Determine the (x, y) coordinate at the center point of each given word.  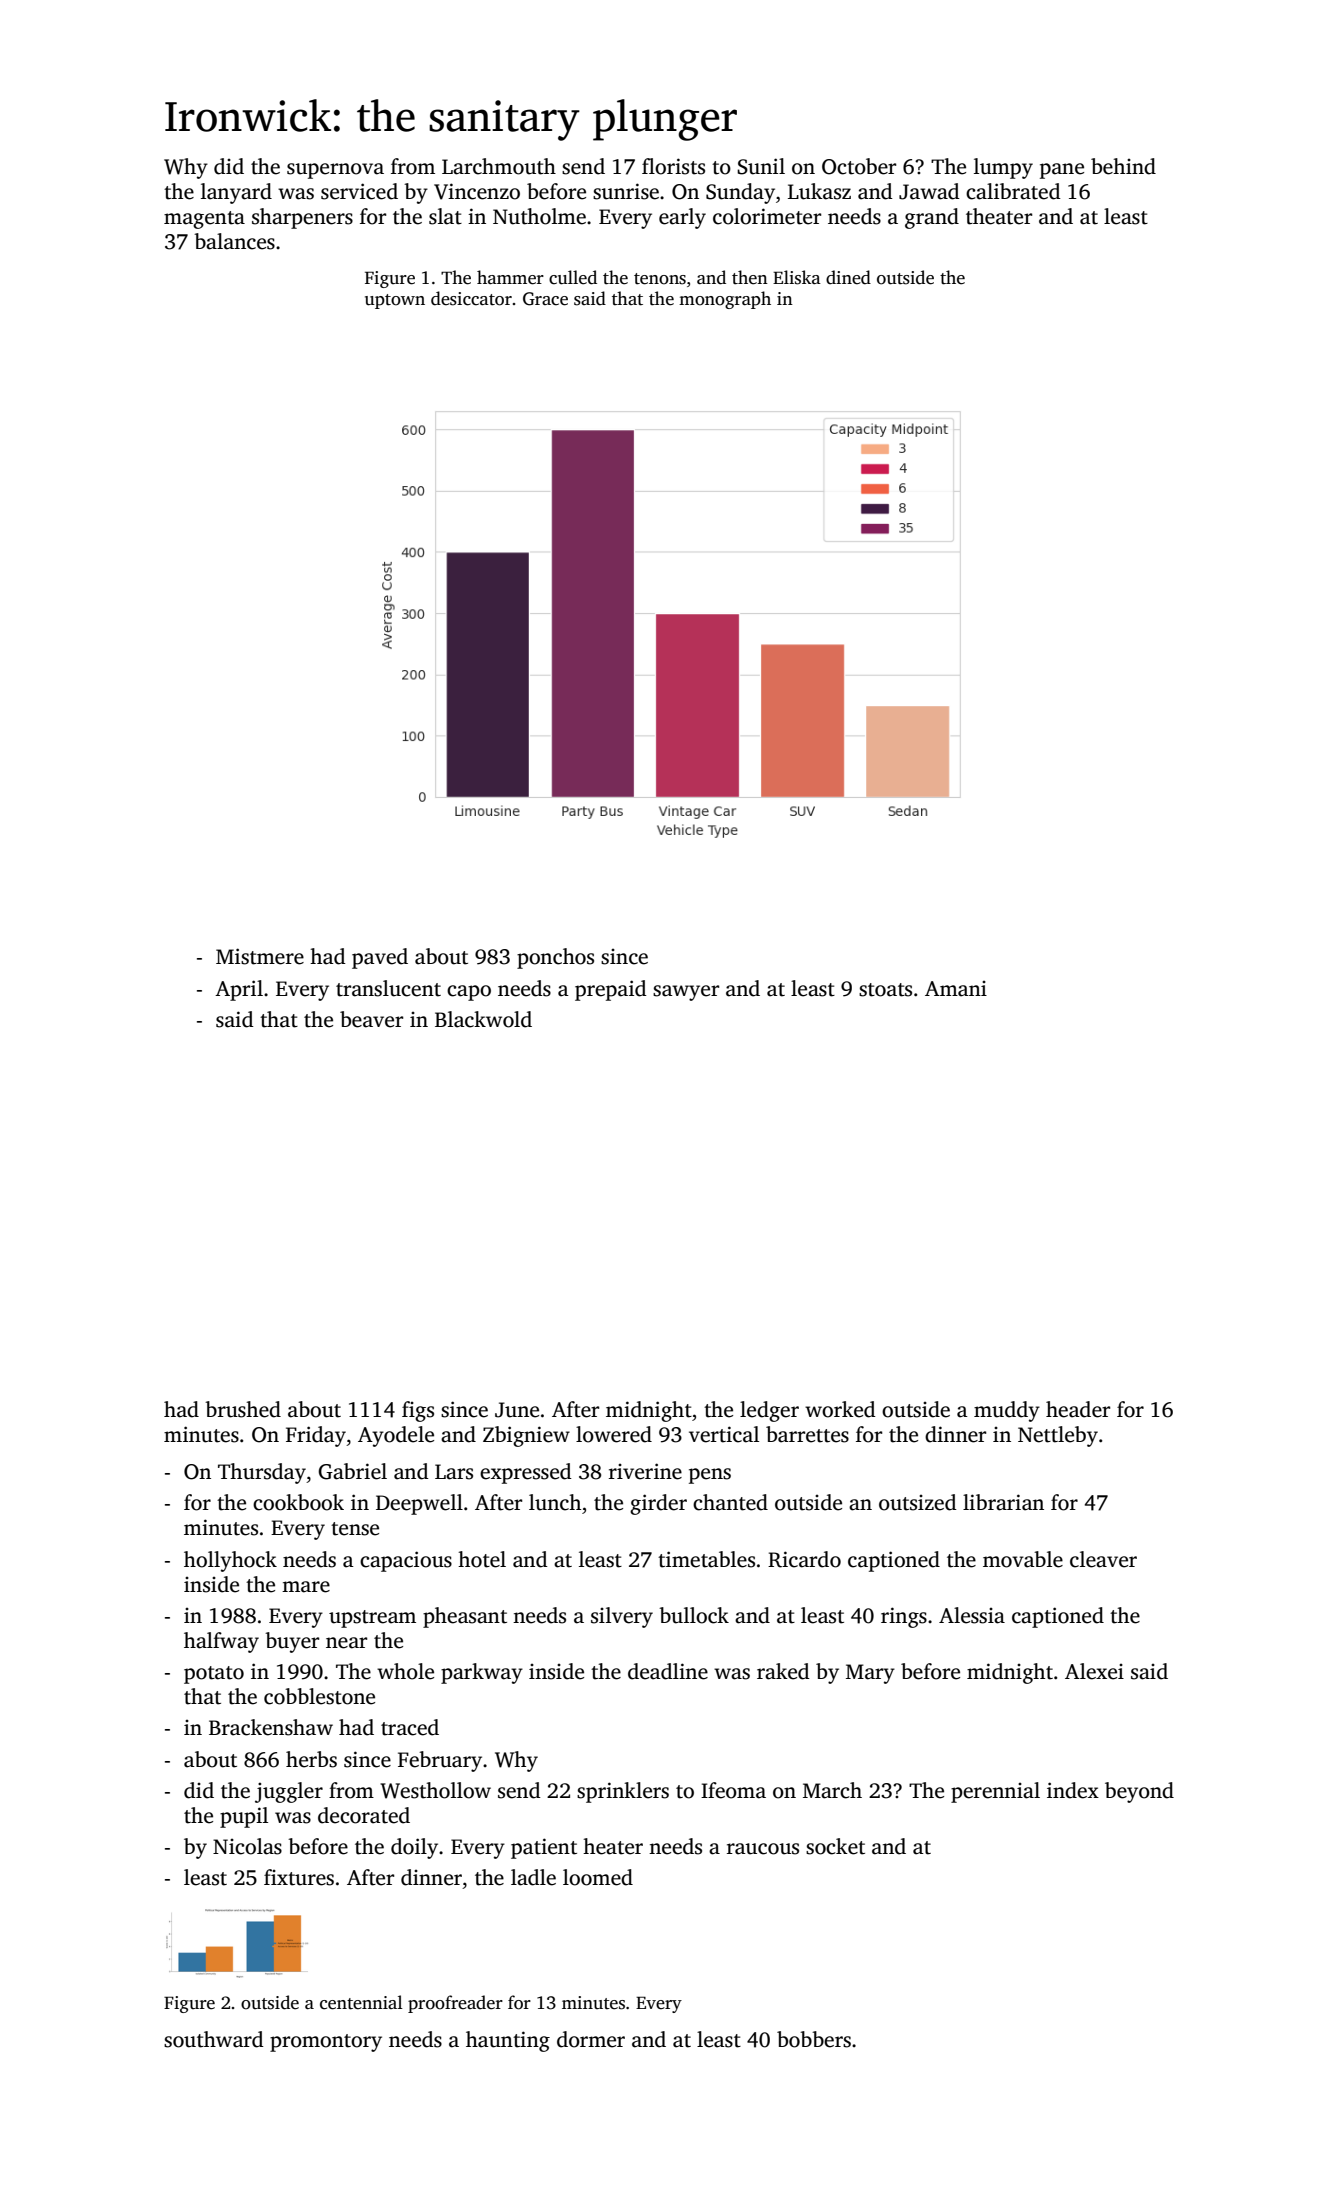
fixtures (299, 1877)
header (1078, 1409)
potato (214, 1675)
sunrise (626, 191)
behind (1123, 166)
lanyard (236, 193)
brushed (243, 1409)
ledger (769, 1411)
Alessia (972, 1615)
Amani (956, 989)
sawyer (686, 993)
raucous (763, 1849)
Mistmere (260, 956)
